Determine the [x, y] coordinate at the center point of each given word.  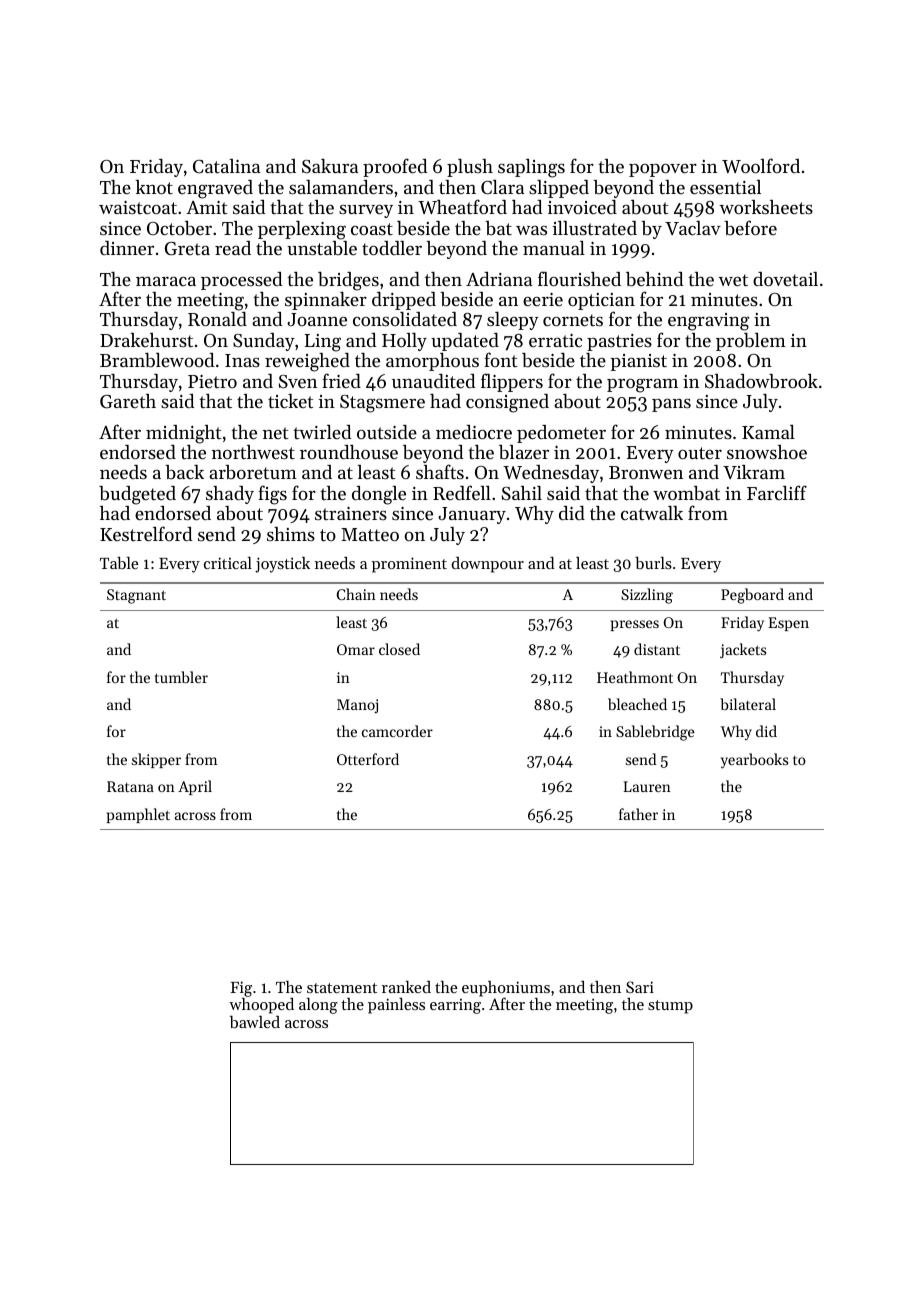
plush [470, 168]
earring [455, 1006]
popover [663, 170]
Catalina [226, 166]
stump [670, 1007]
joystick [282, 565]
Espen [788, 624]
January [472, 515]
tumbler [181, 677]
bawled [255, 1022]
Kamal [768, 432]
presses [635, 625]
